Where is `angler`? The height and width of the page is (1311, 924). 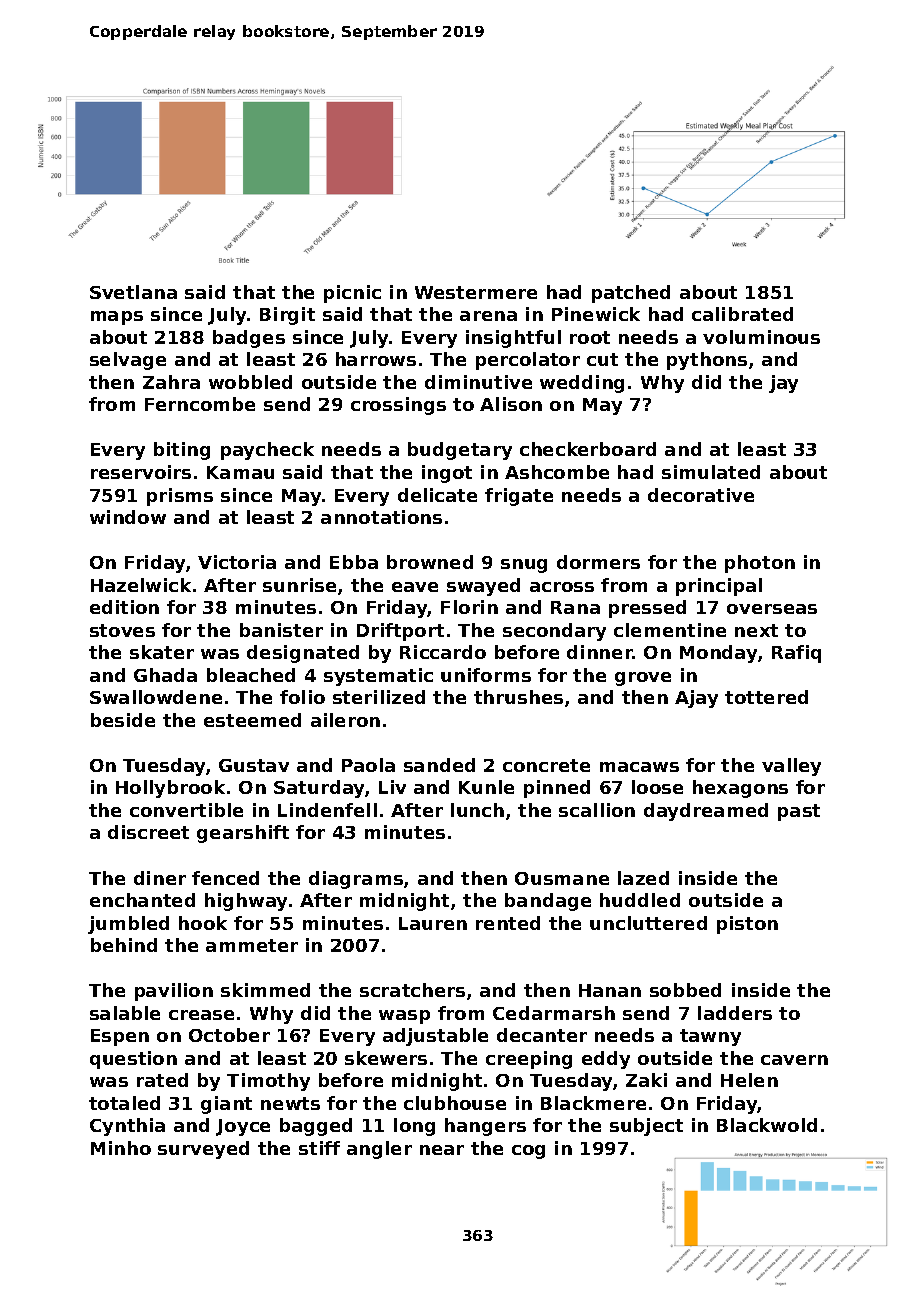 angler is located at coordinates (379, 1150).
